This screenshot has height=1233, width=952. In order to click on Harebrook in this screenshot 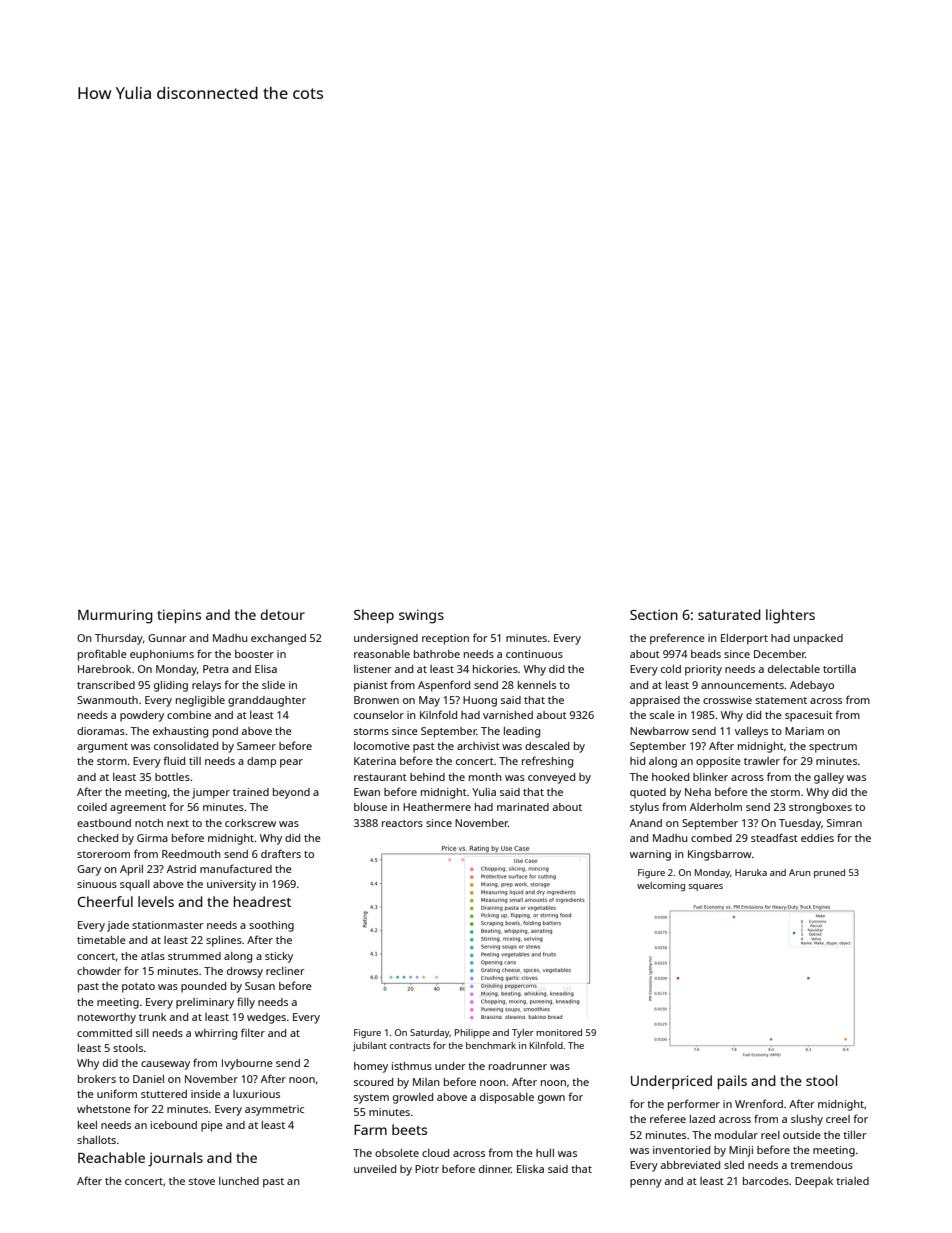, I will do `click(104, 669)`.
